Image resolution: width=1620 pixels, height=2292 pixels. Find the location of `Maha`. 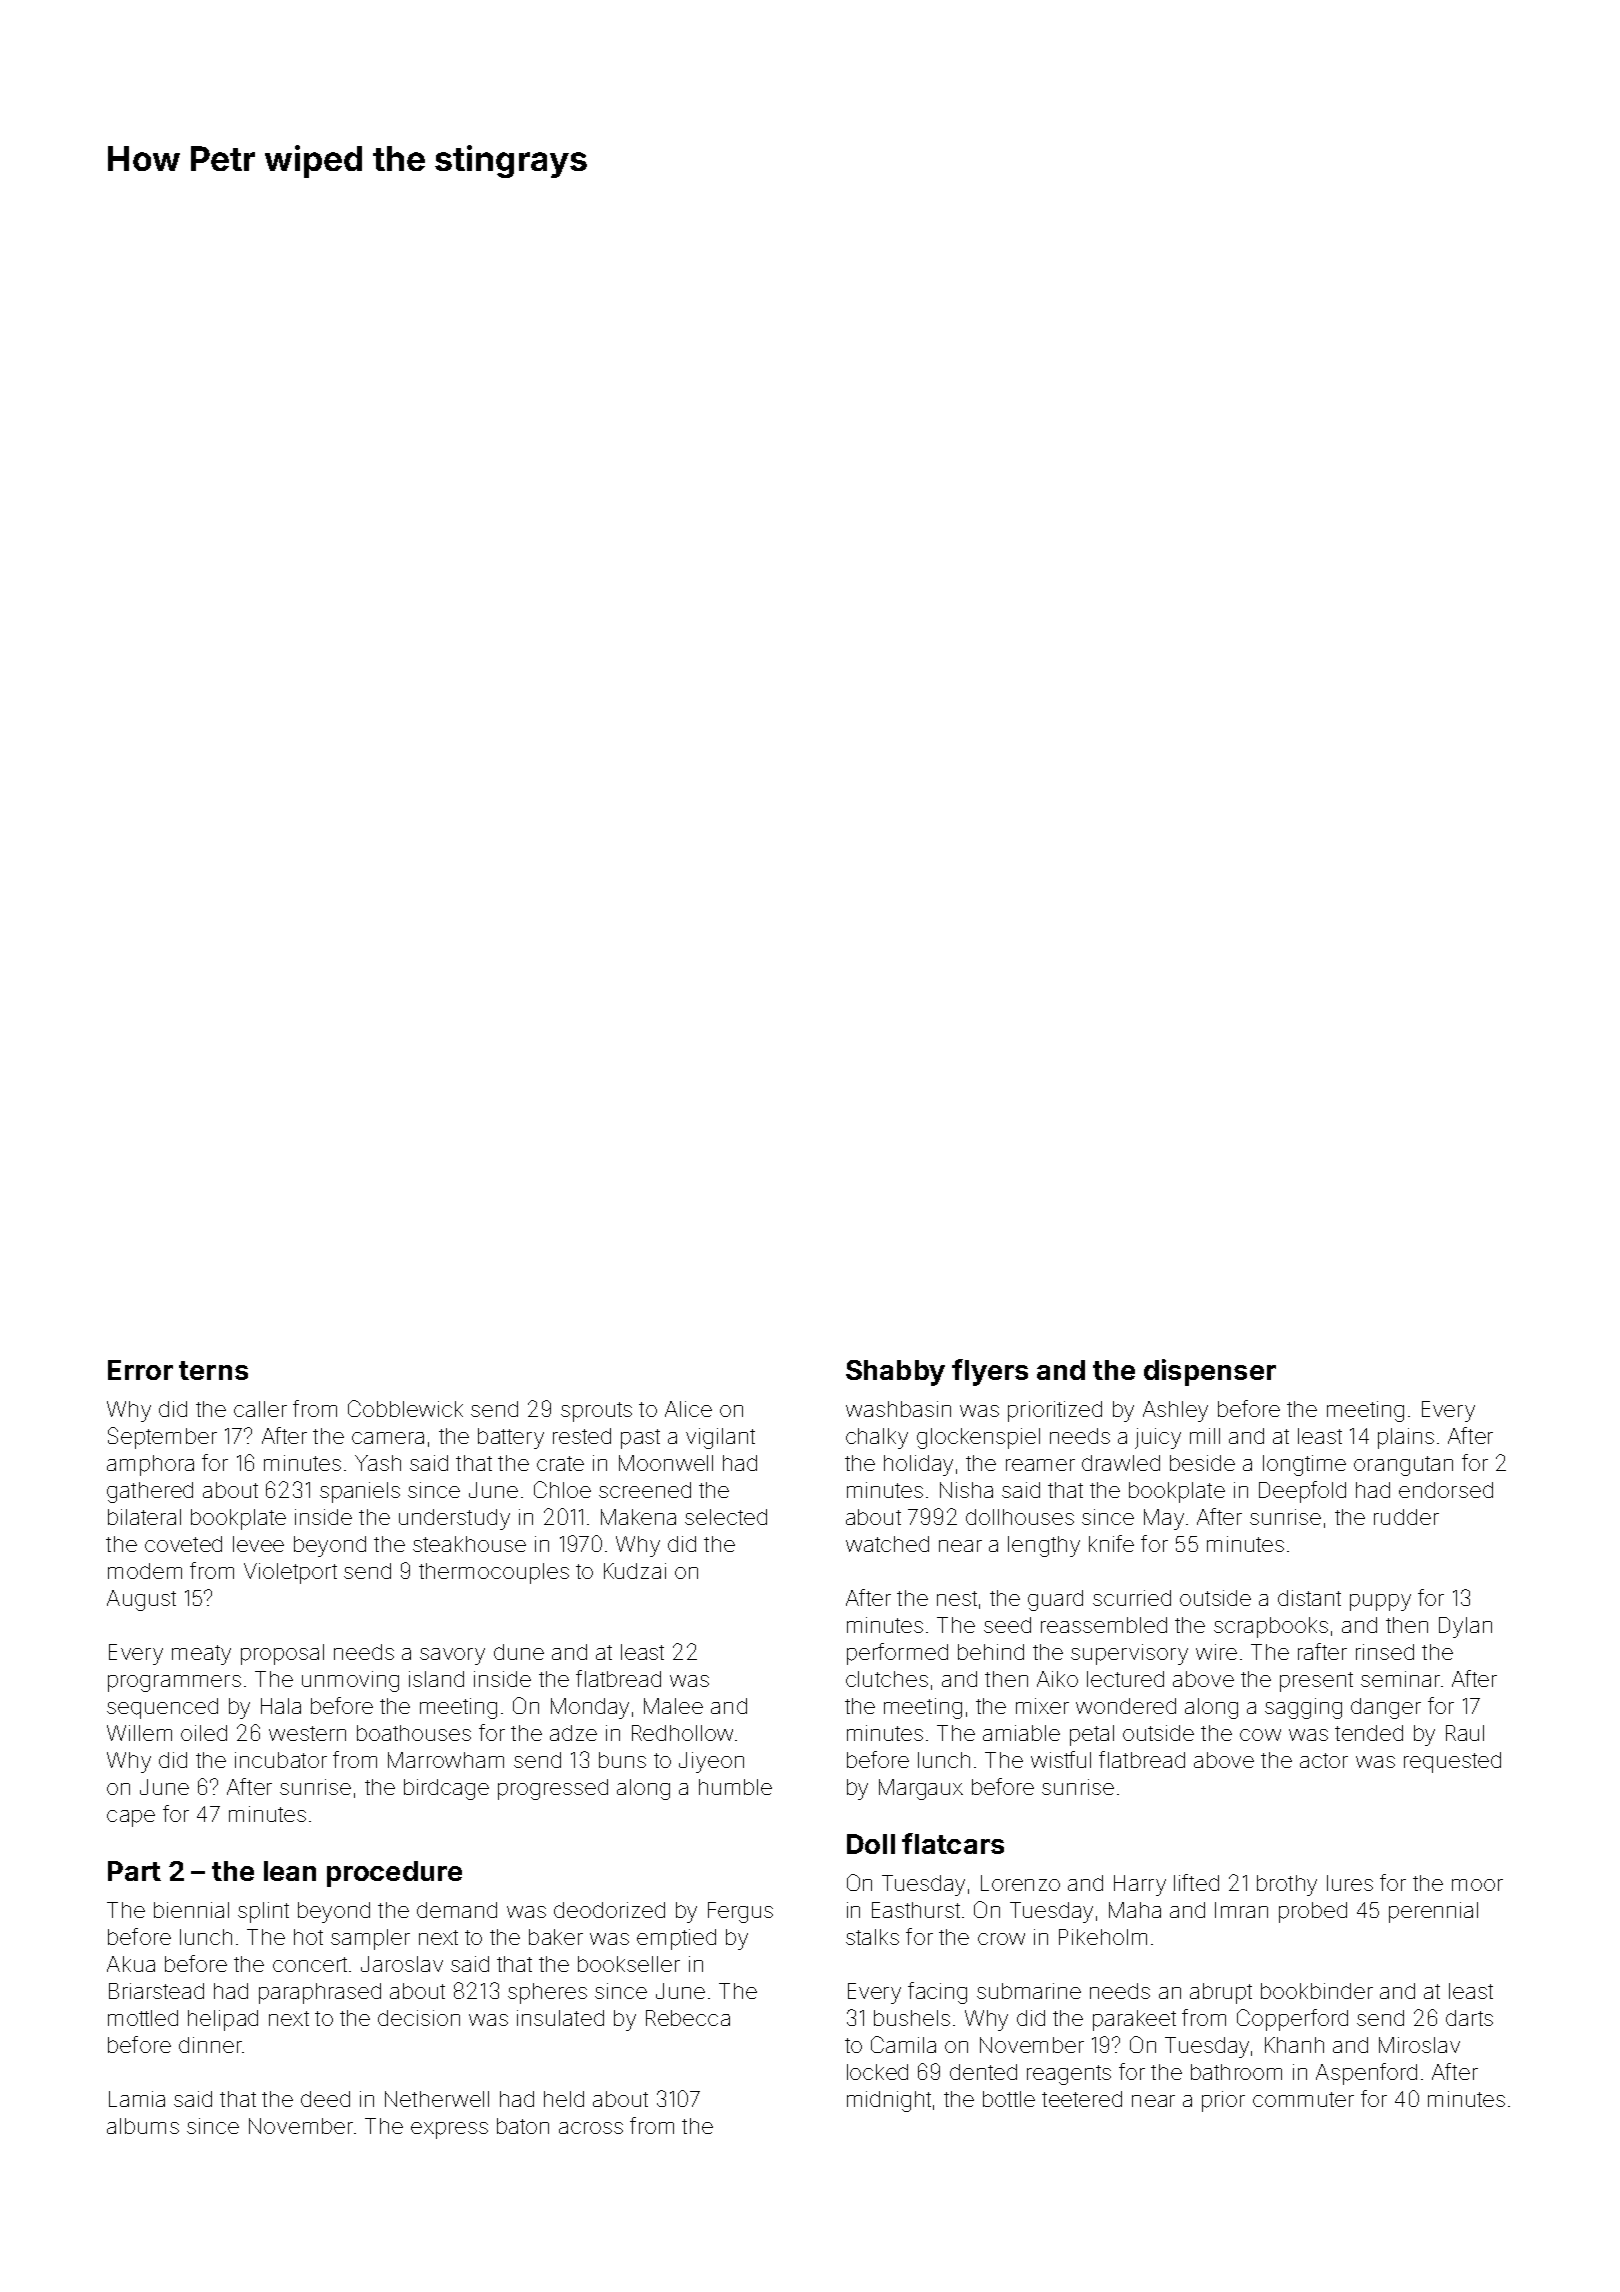

Maha is located at coordinates (1135, 1910).
